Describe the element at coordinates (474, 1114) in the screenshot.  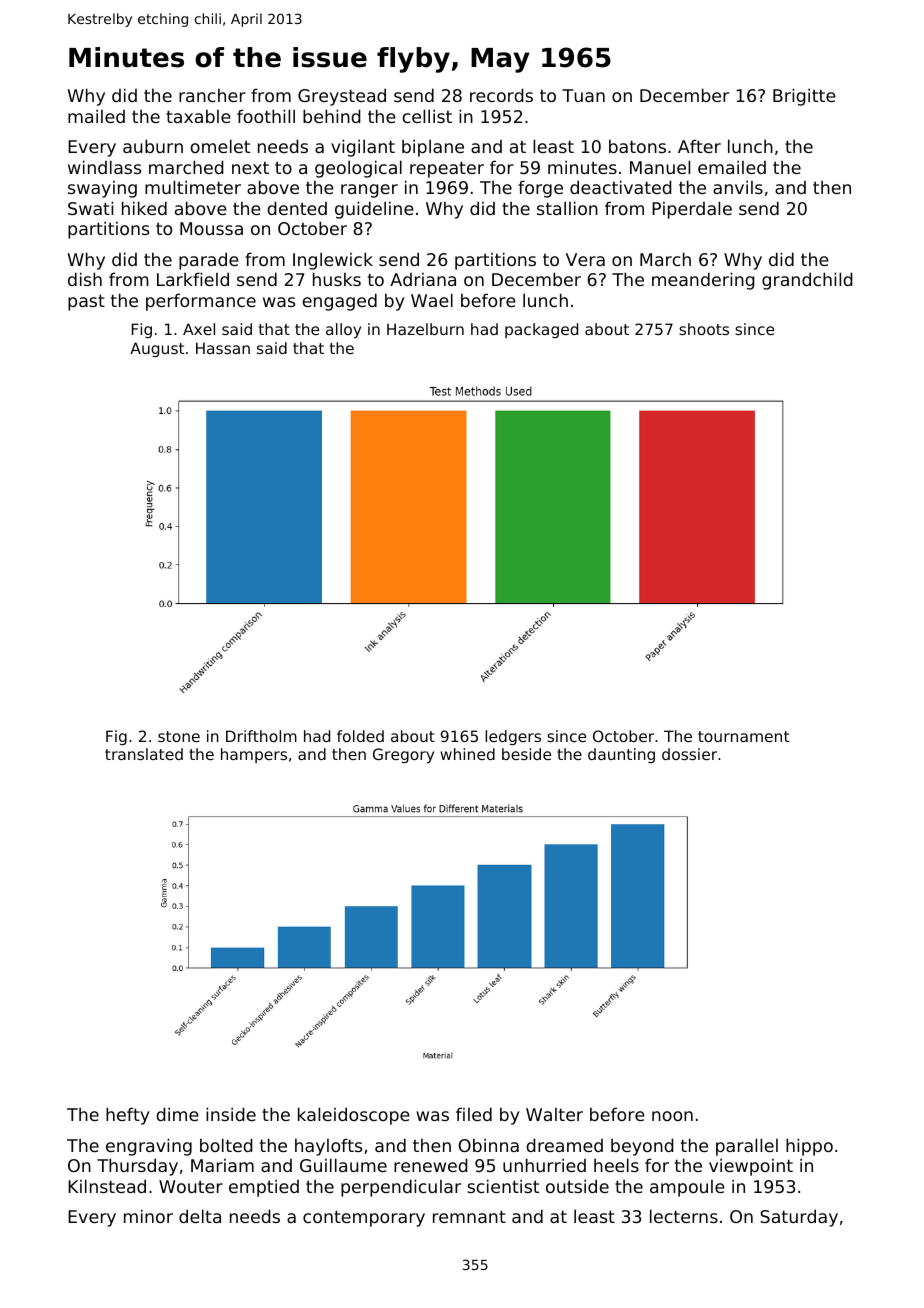
I see `filed` at that location.
